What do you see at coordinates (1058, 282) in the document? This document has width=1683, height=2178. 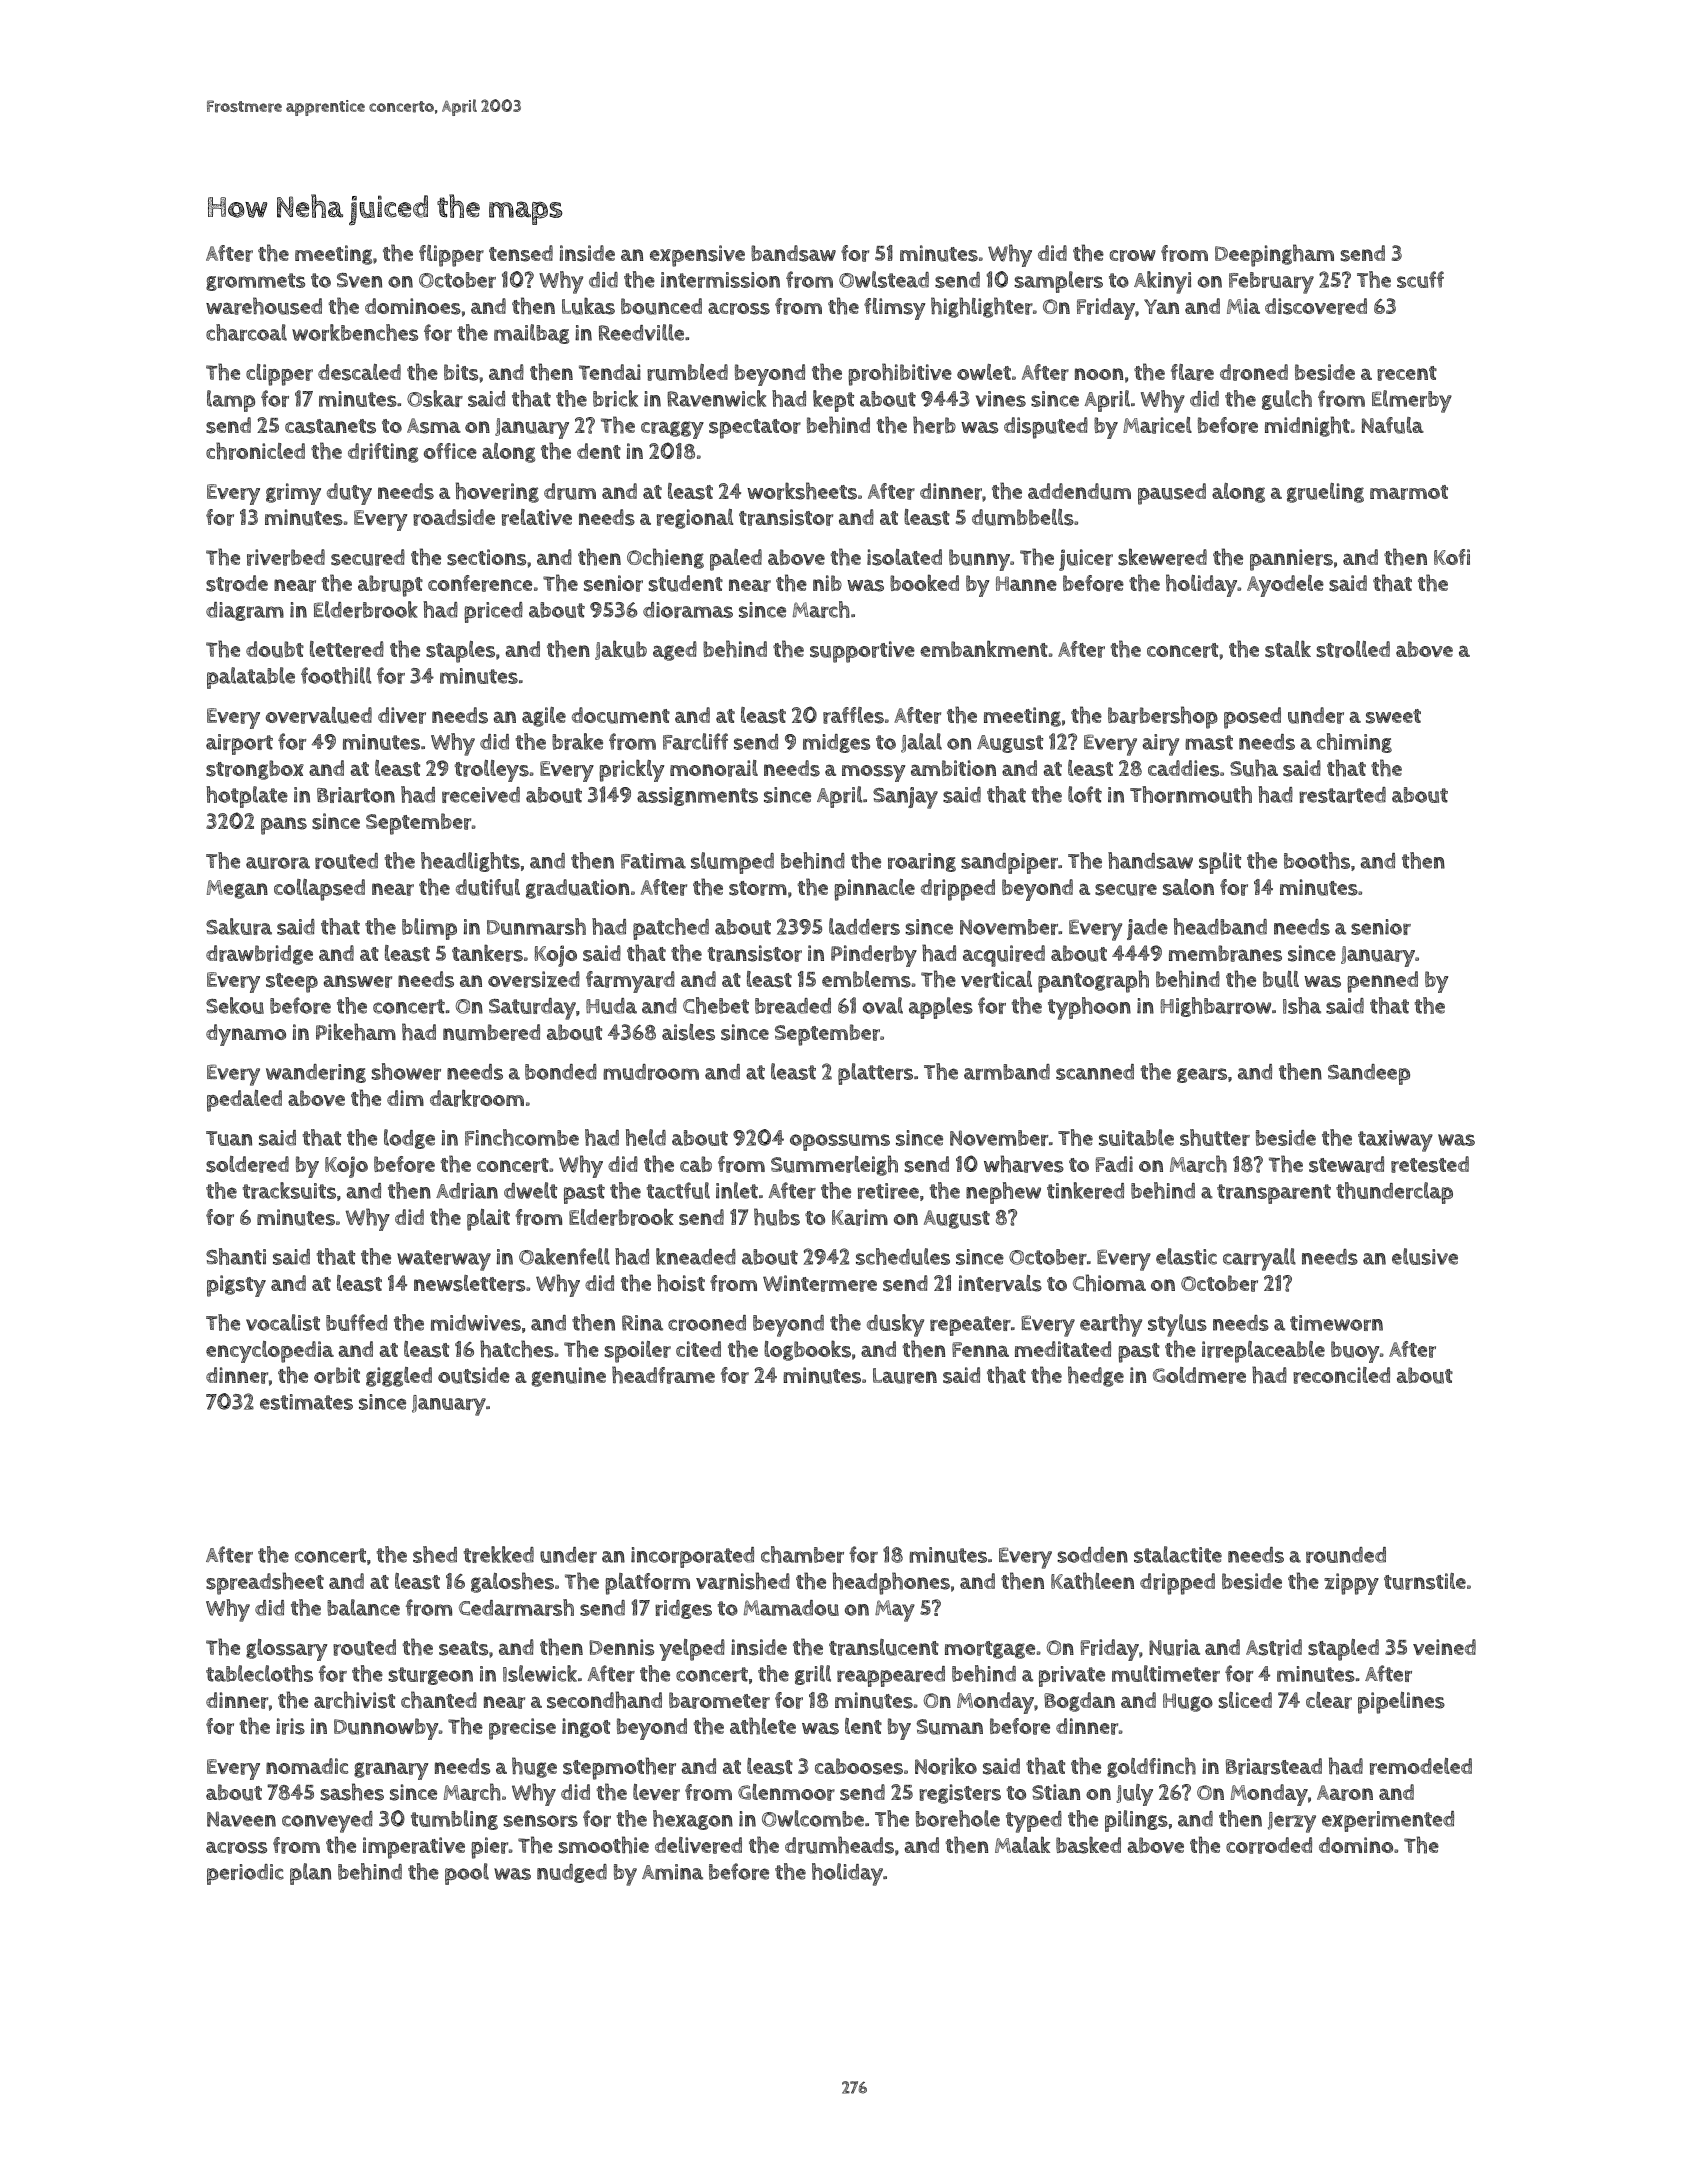 I see `samplers` at bounding box center [1058, 282].
